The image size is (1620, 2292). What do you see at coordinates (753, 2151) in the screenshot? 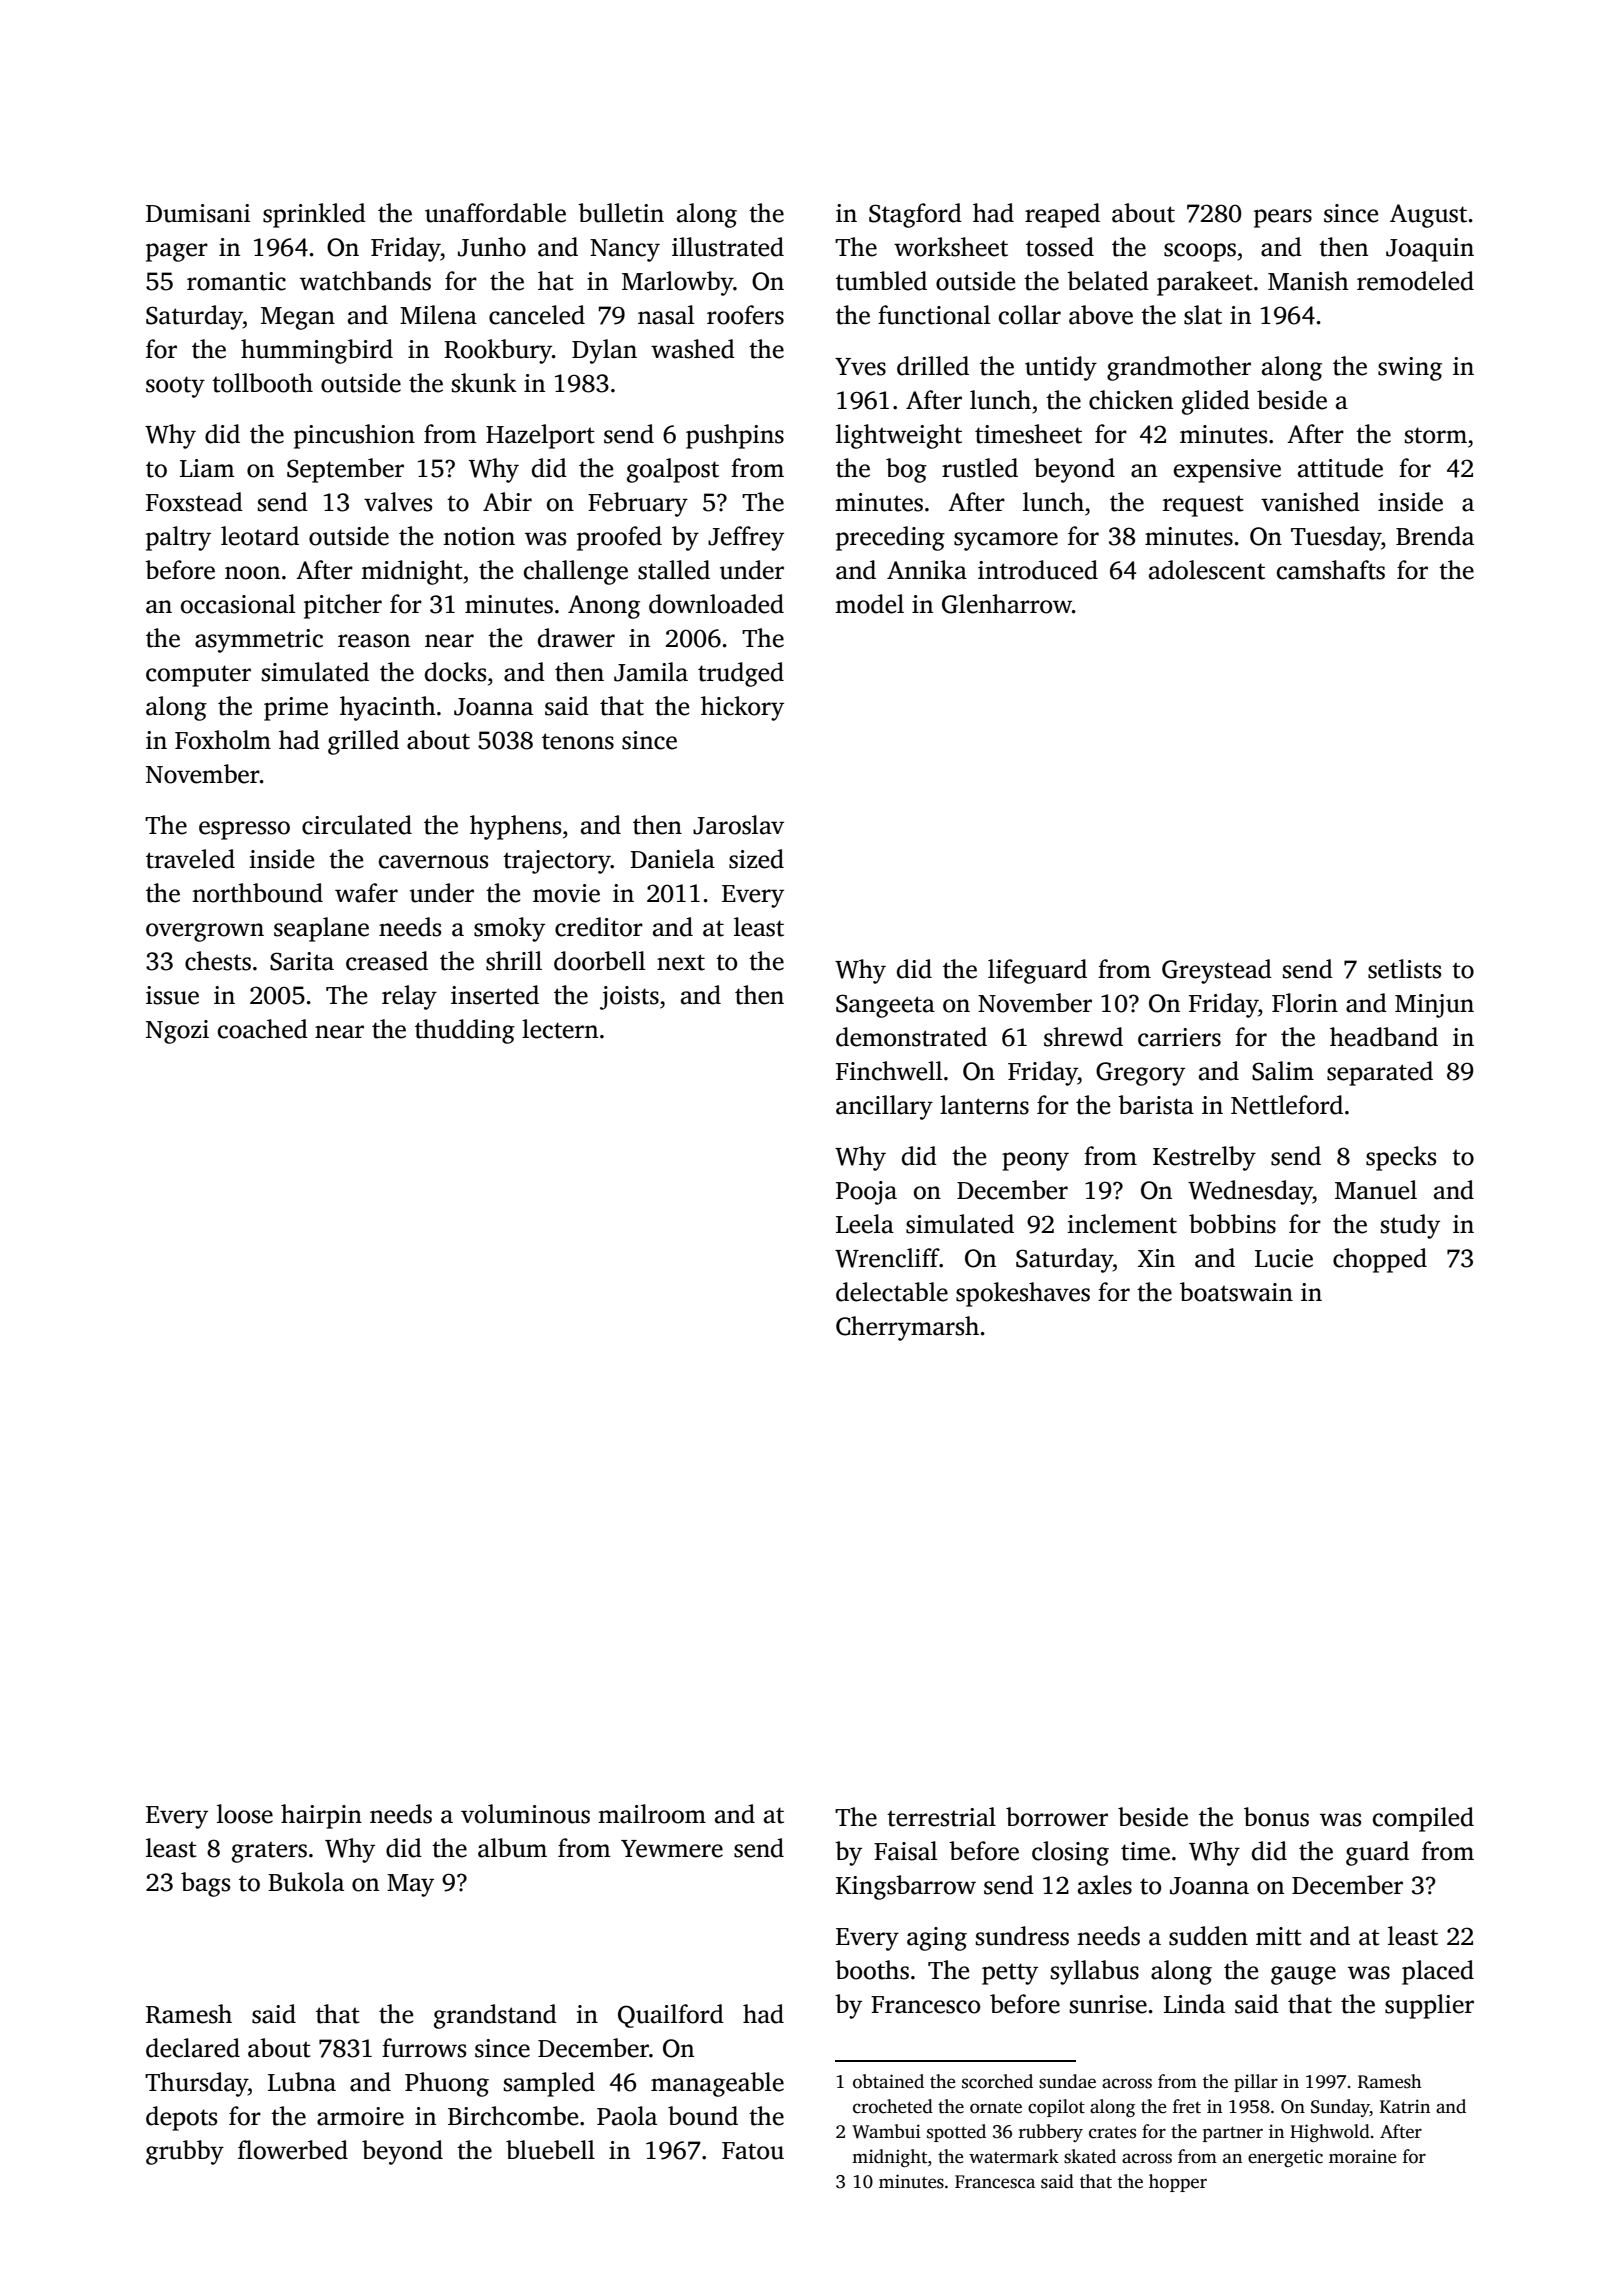
I see `Fatou` at bounding box center [753, 2151].
